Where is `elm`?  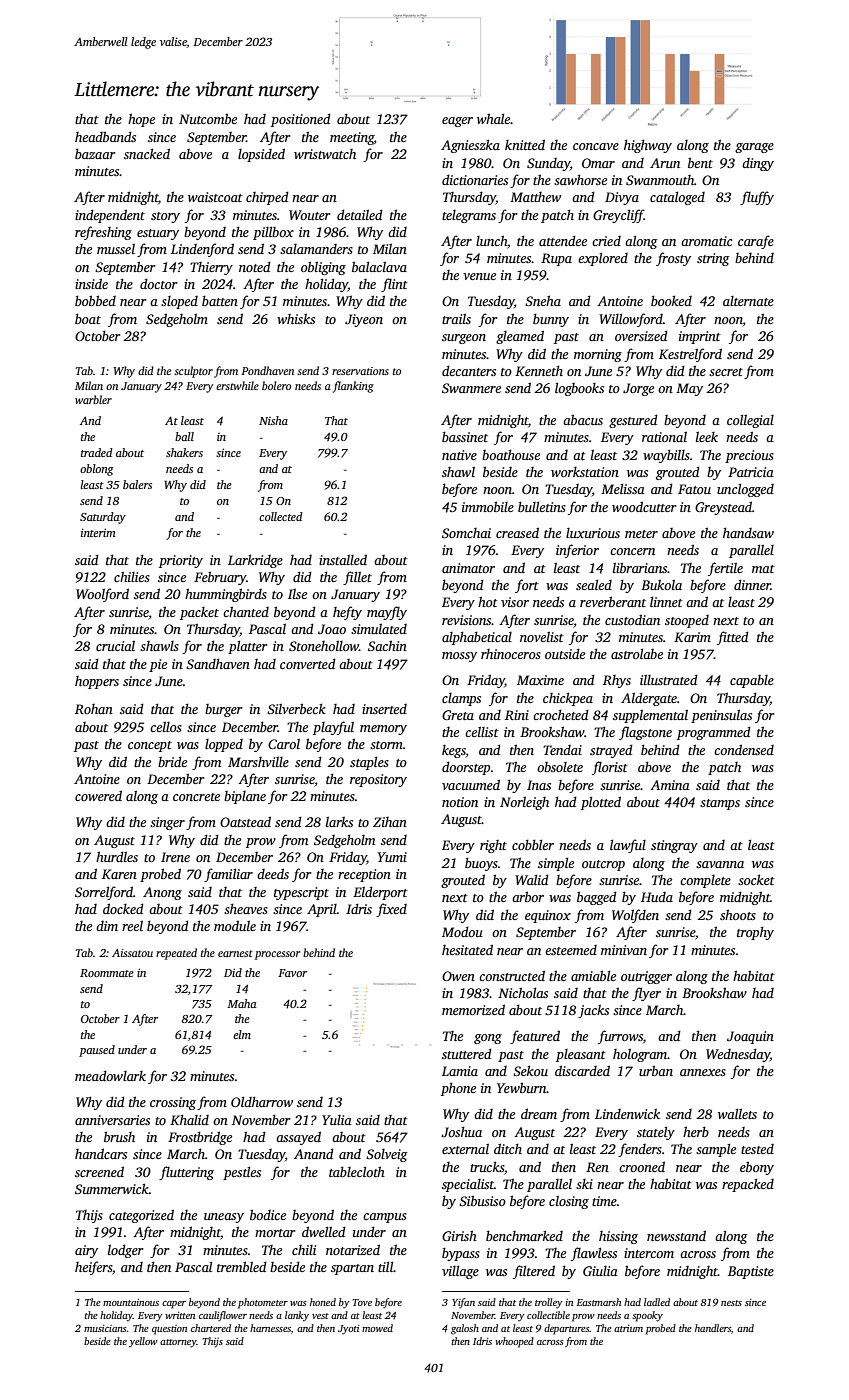 elm is located at coordinates (242, 1034).
